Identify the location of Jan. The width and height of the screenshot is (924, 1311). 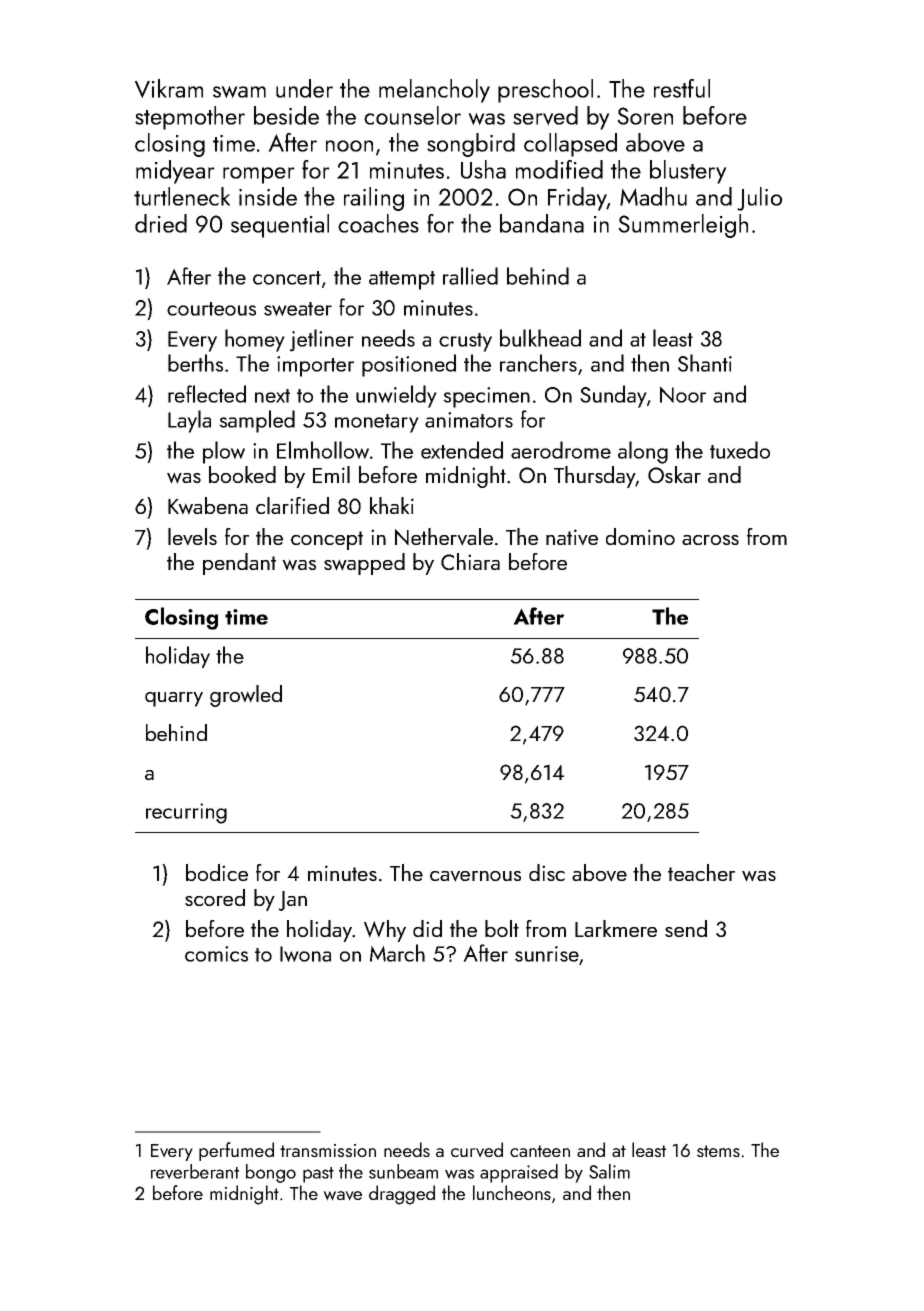
(292, 901).
